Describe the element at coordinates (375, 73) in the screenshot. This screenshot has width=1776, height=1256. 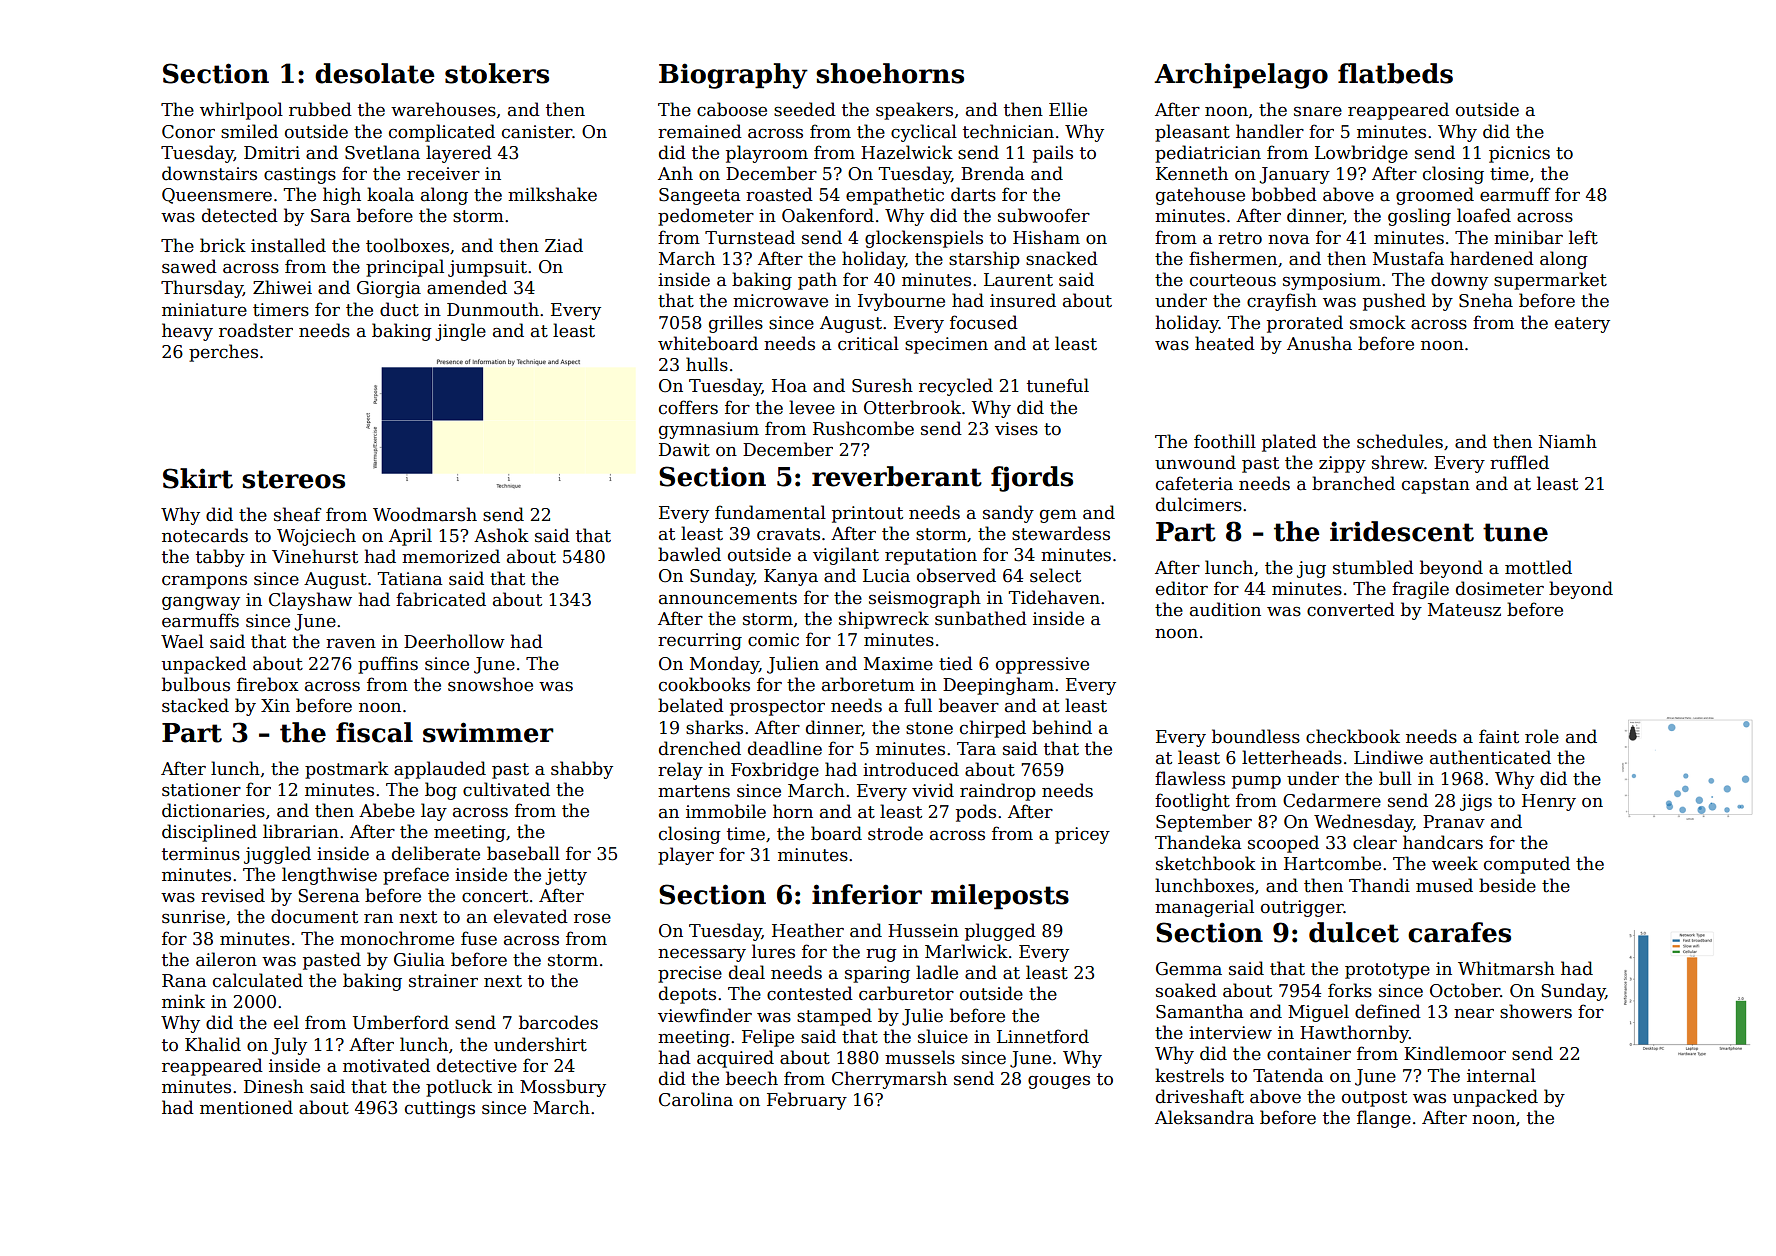
I see `desolate` at that location.
